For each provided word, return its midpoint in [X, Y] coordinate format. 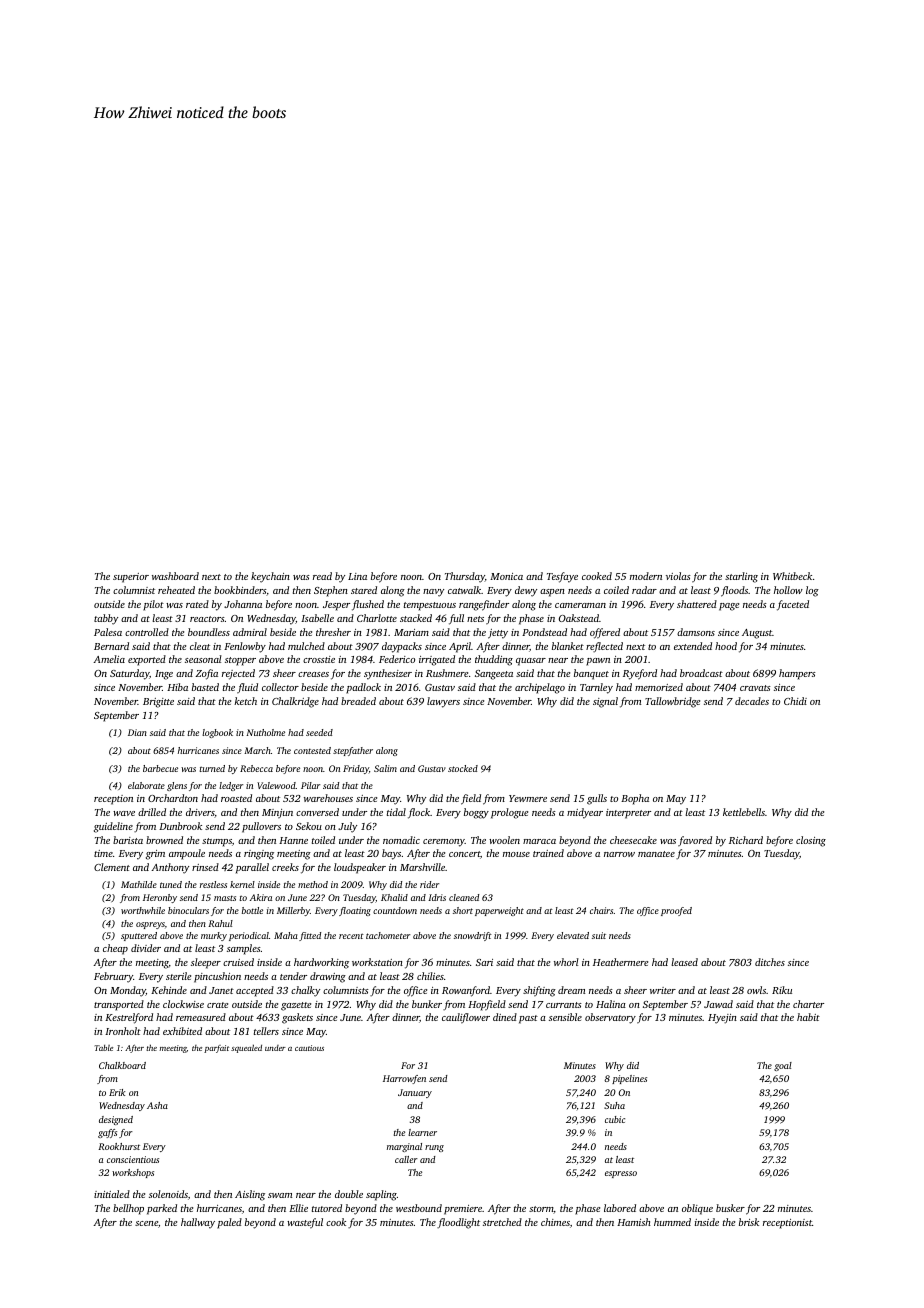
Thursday [465, 577]
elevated [573, 935]
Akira [261, 897]
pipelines [629, 1079]
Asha [157, 1105]
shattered [697, 604]
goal [783, 1066]
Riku [782, 990]
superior [131, 578]
